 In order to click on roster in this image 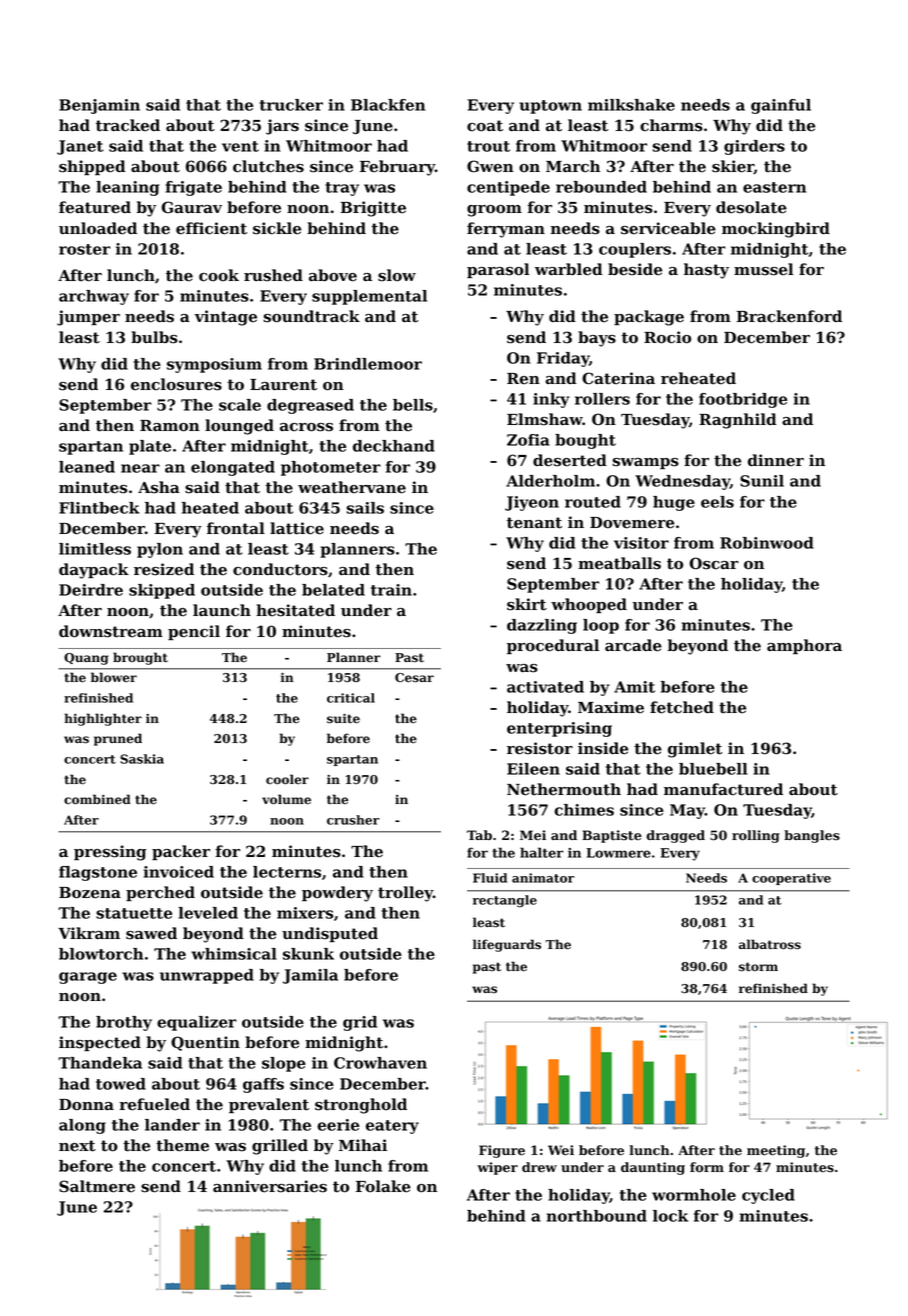, I will do `click(84, 249)`.
